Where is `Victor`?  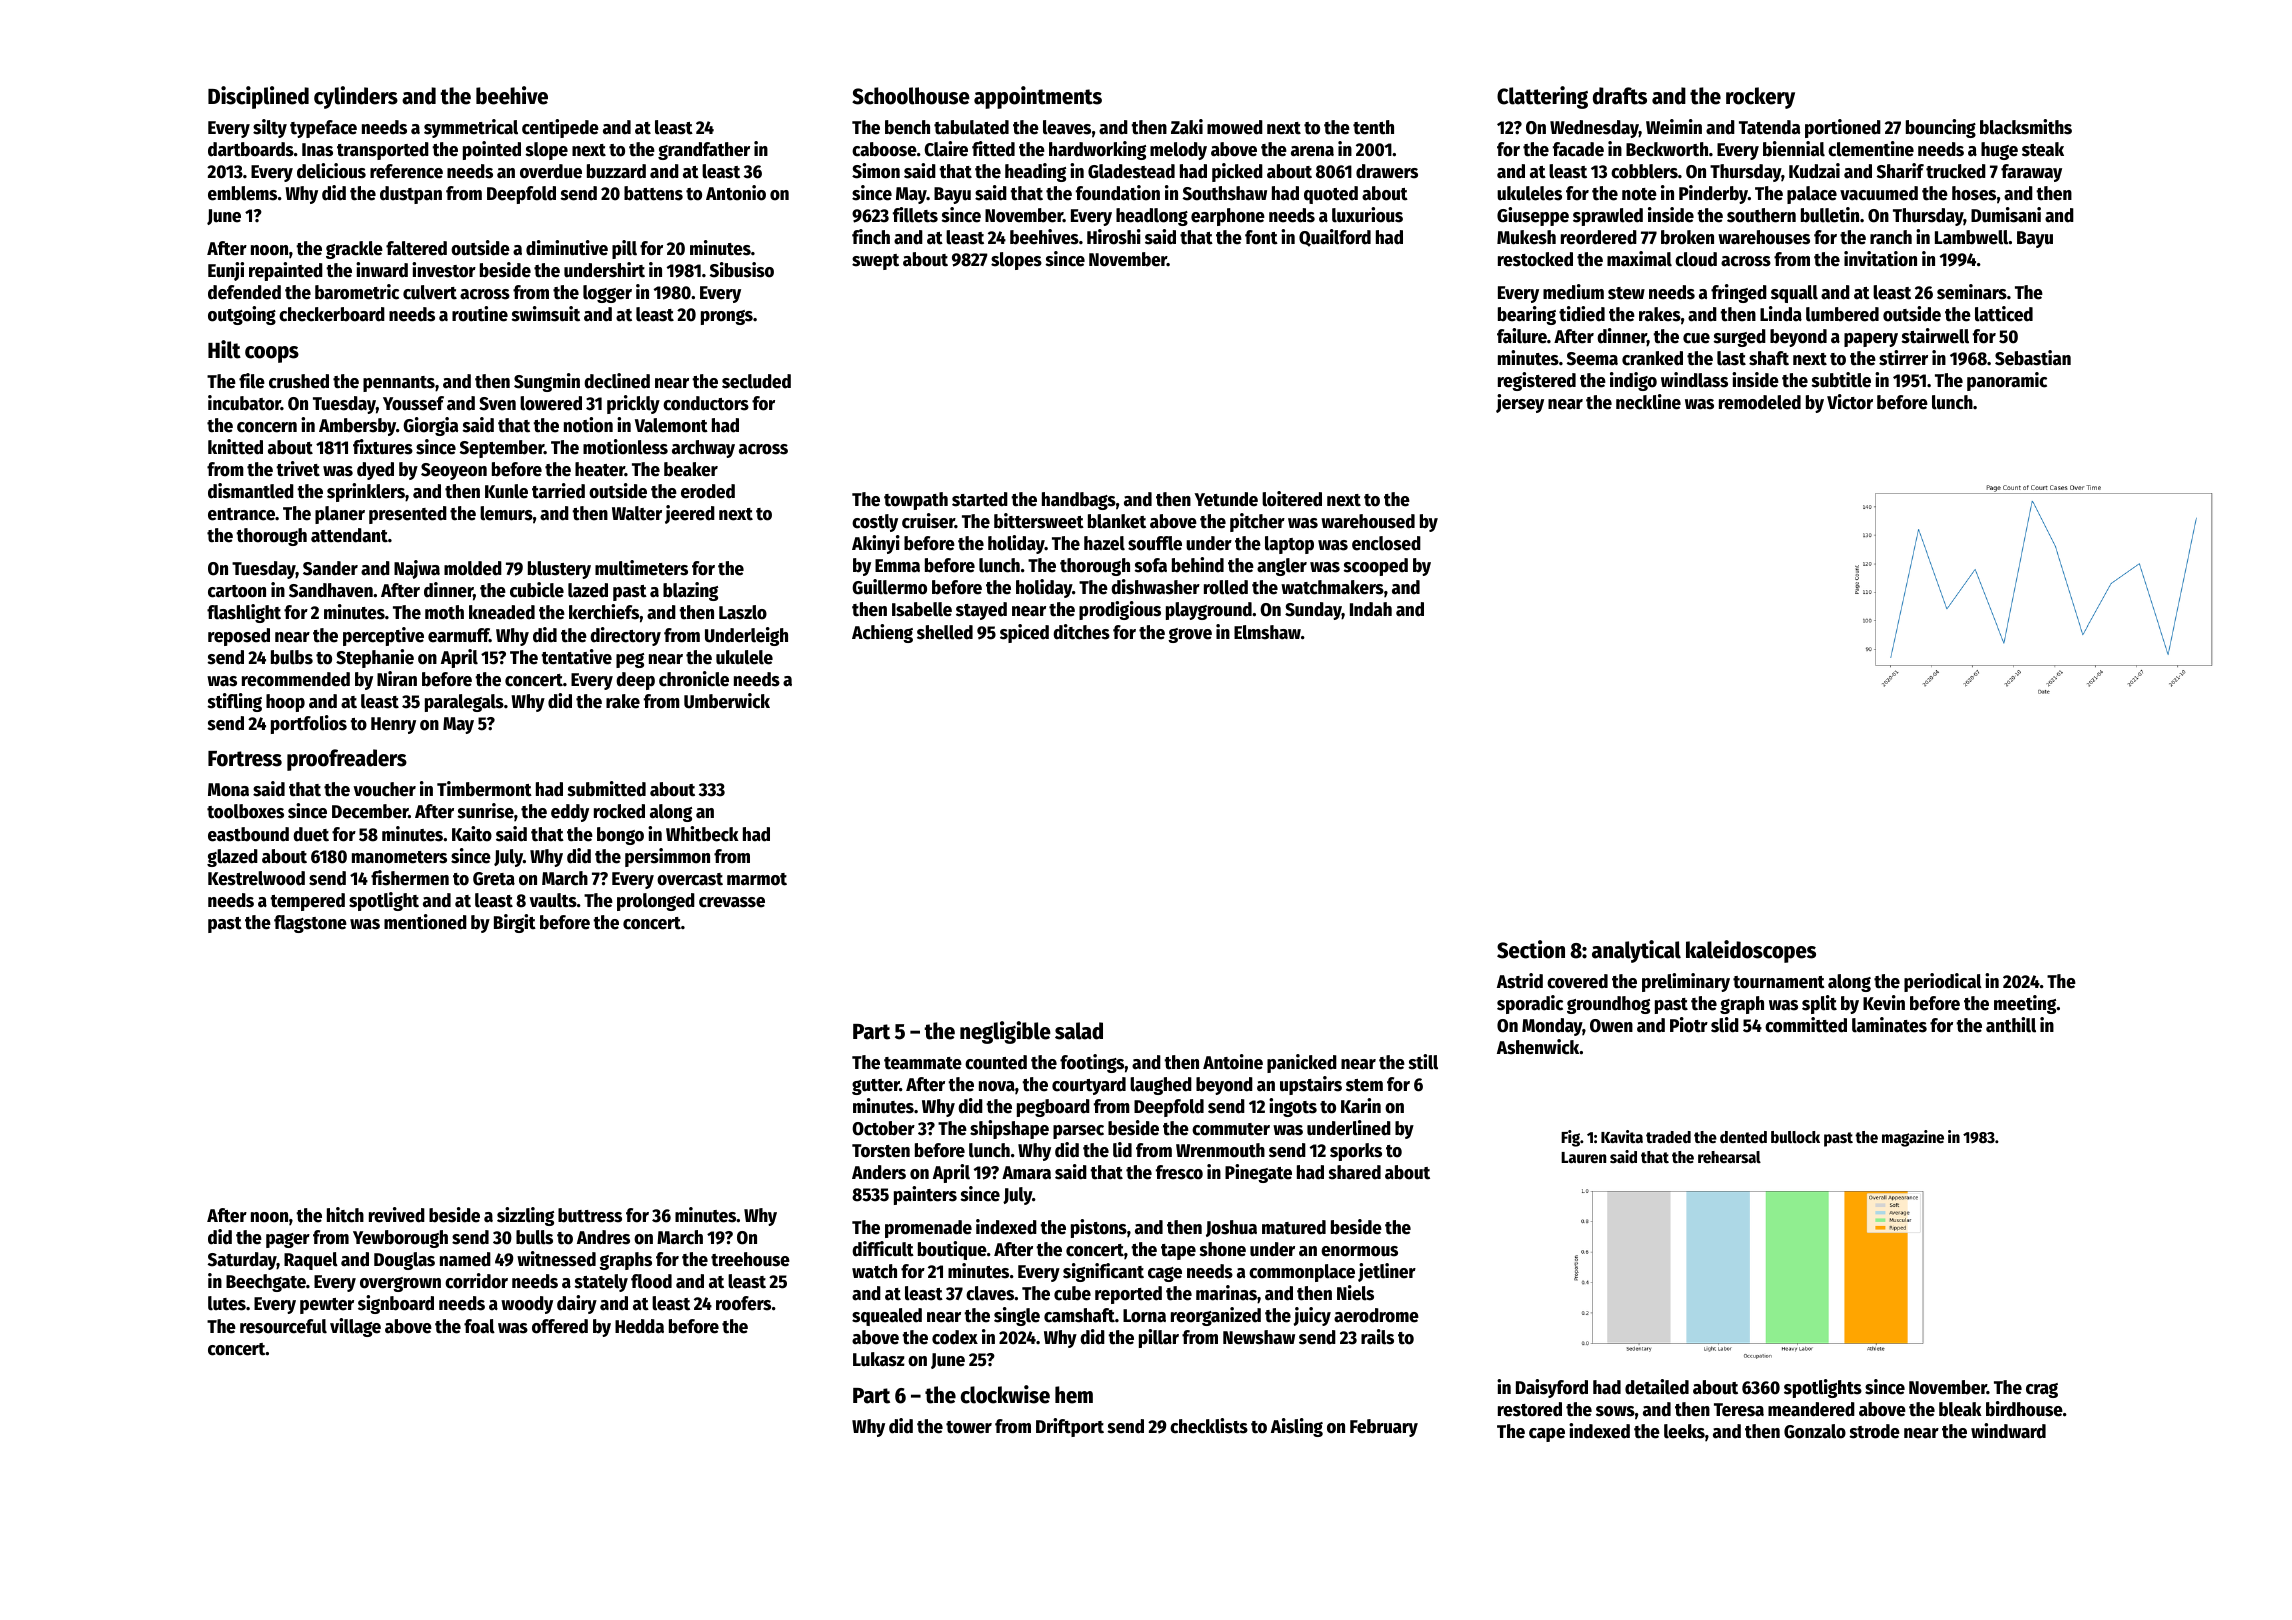 Victor is located at coordinates (1850, 402).
